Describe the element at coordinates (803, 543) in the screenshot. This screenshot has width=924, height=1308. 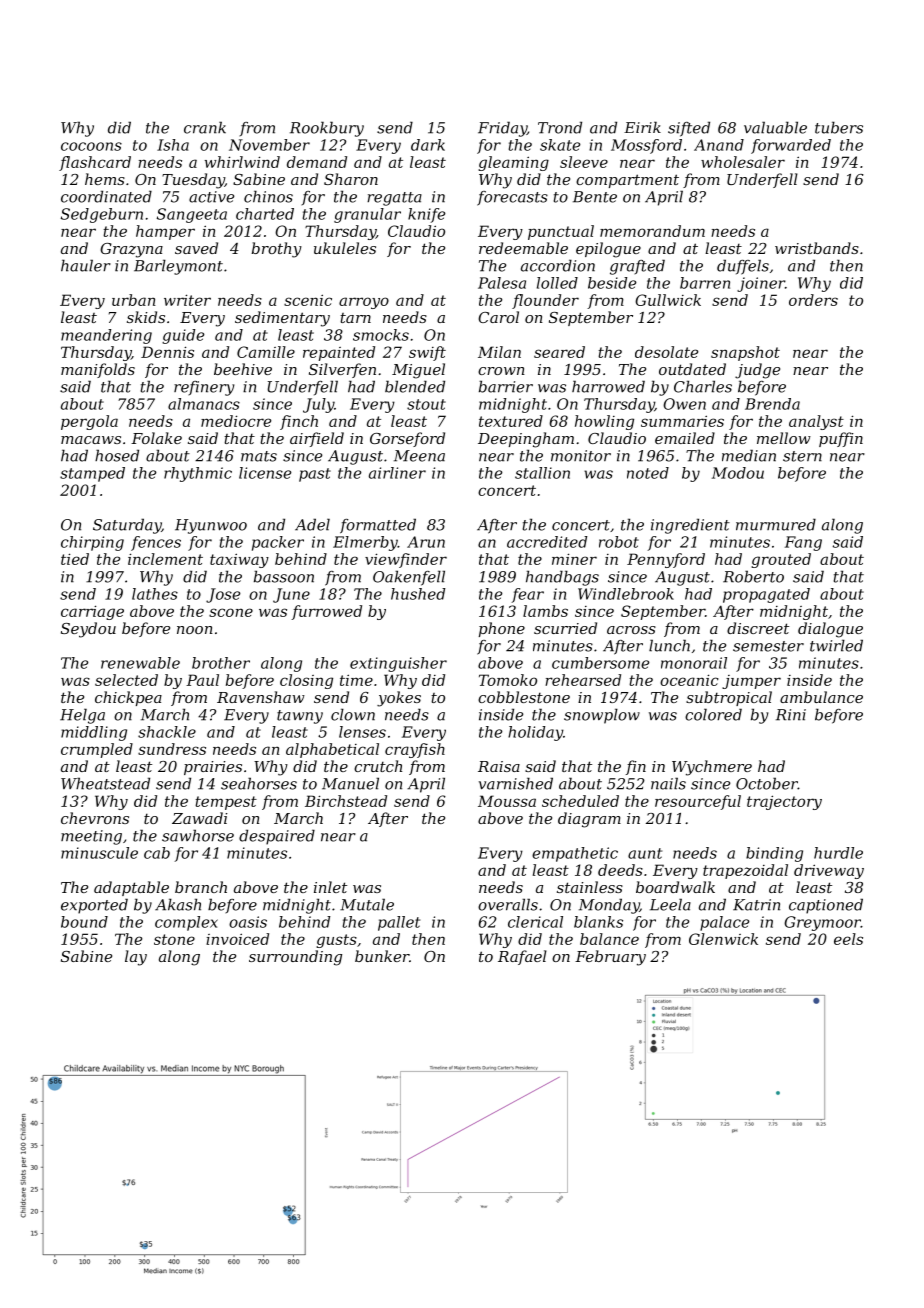
I see `Fang` at that location.
